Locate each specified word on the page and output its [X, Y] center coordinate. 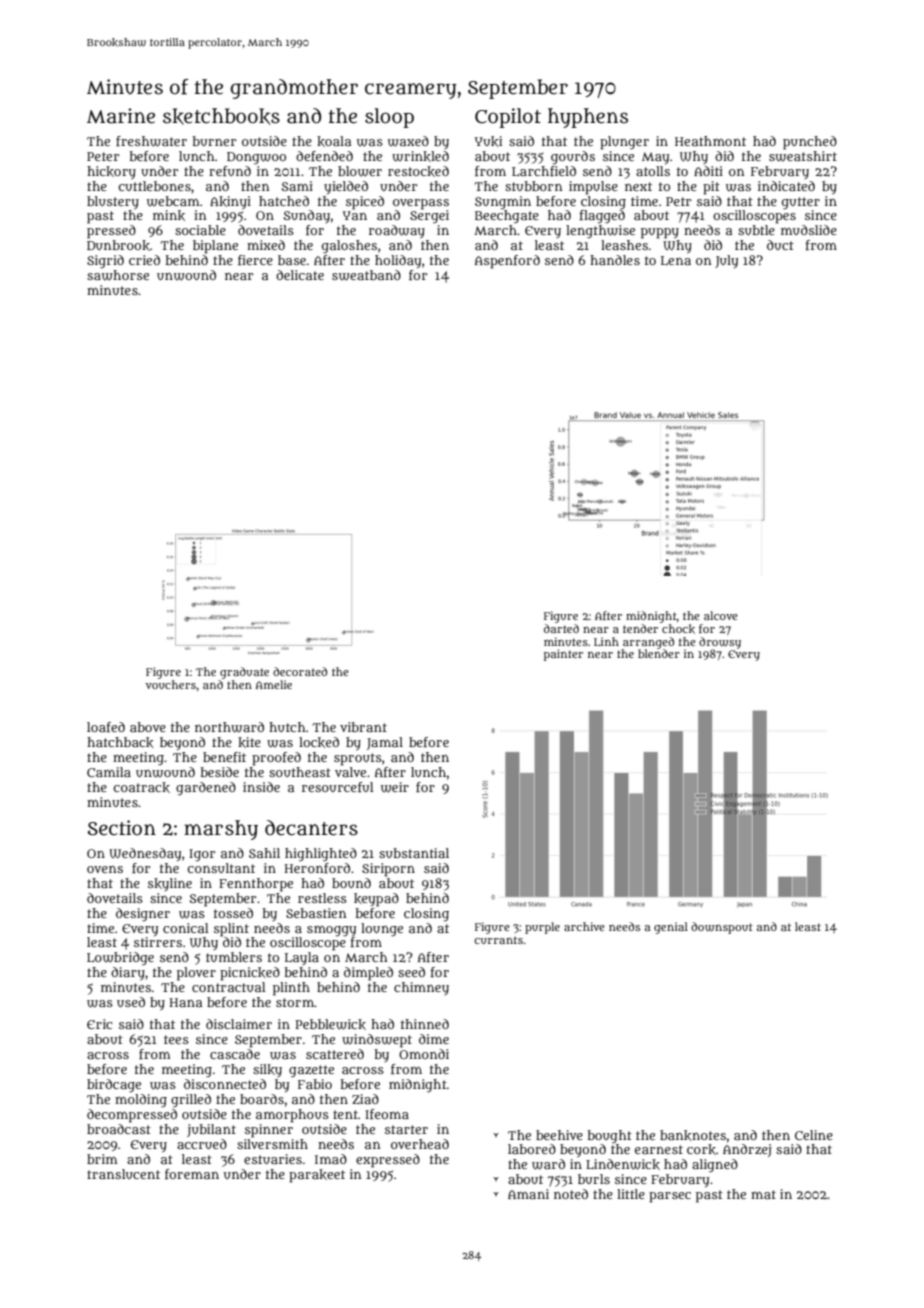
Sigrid [105, 262]
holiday [398, 261]
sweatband [366, 275]
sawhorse [118, 275]
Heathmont [710, 141]
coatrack [141, 787]
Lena [676, 260]
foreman [192, 1174]
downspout [722, 928]
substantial [414, 853]
